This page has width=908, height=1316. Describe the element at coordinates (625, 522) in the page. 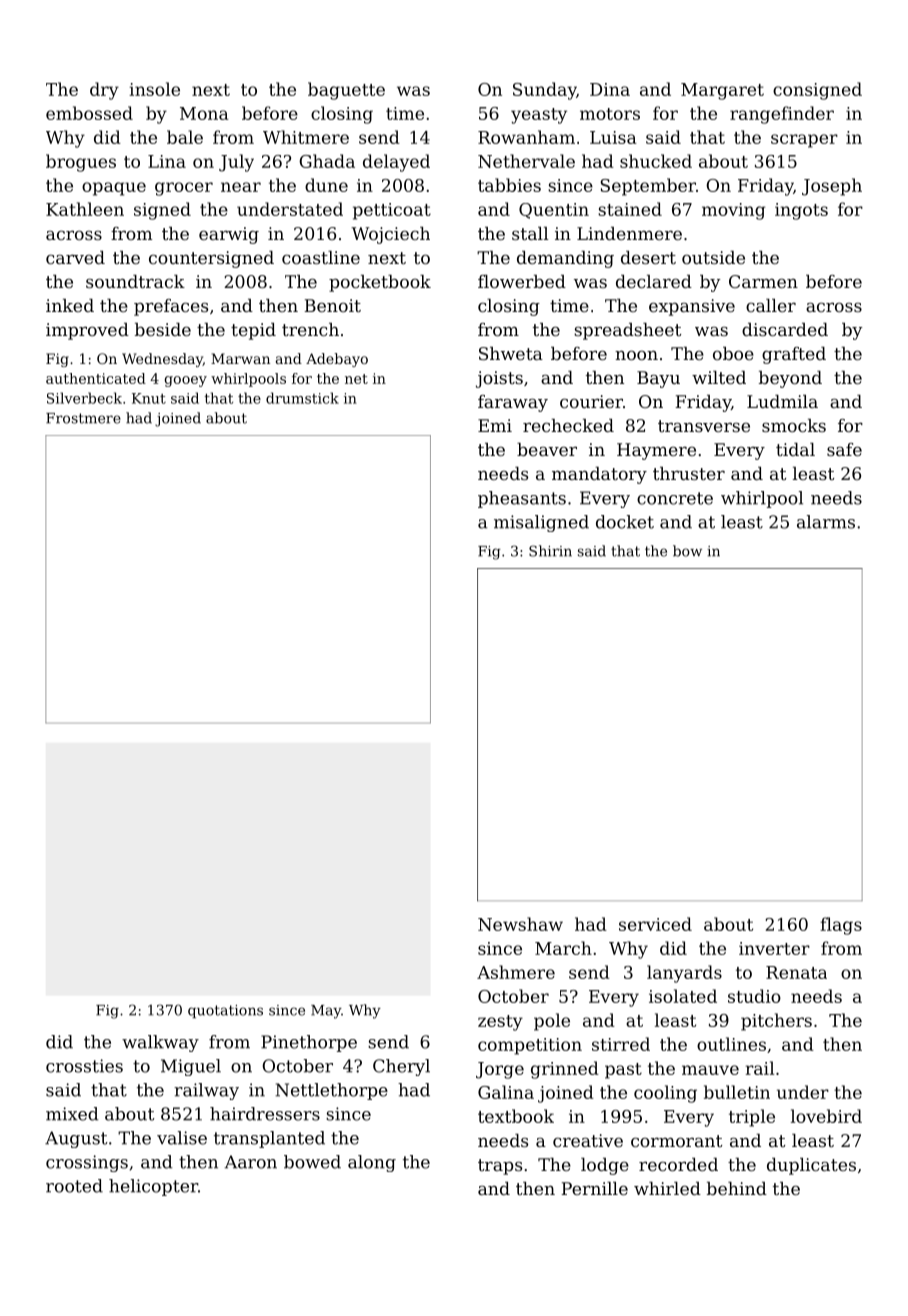

I see `docket` at that location.
